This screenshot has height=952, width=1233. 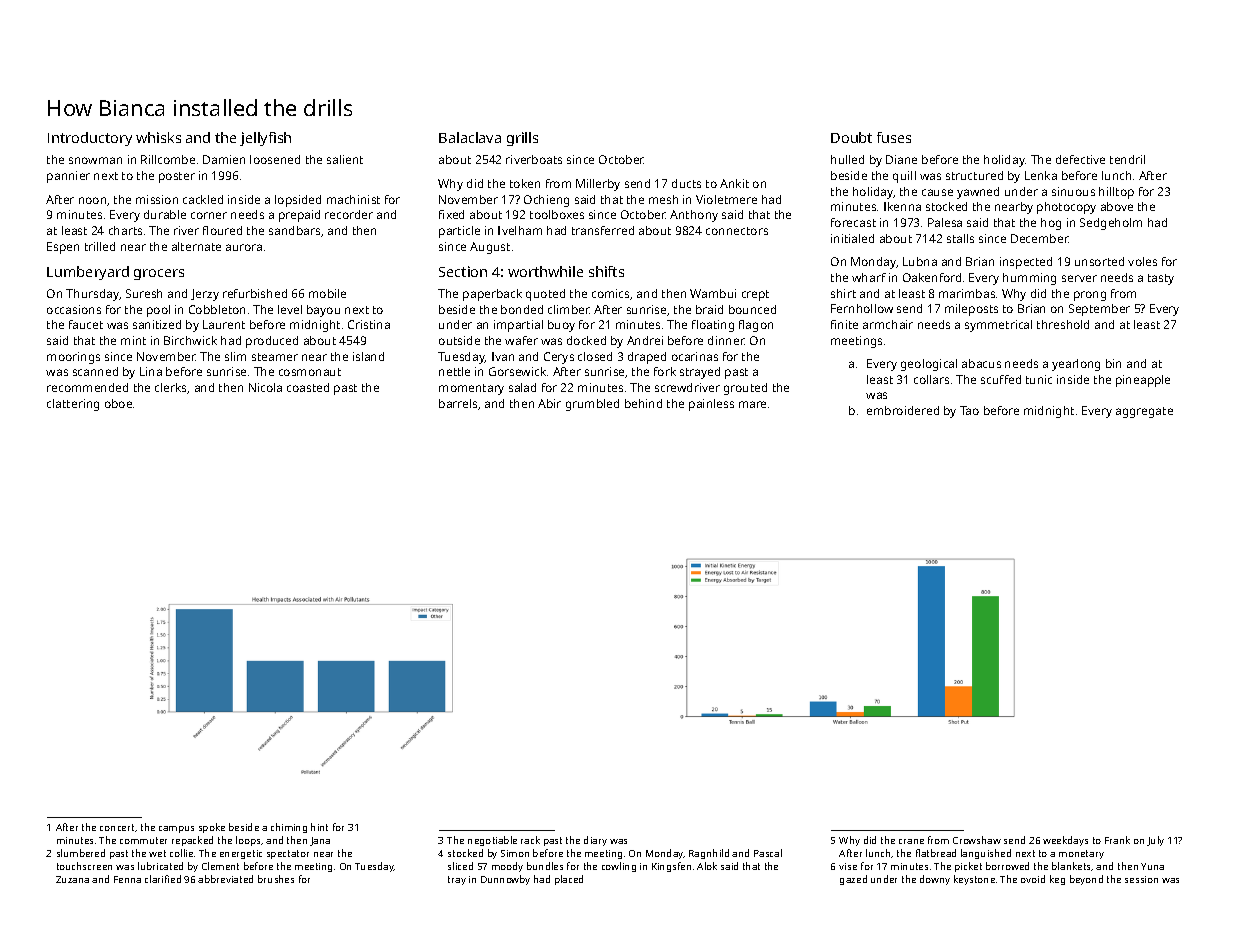 I want to click on clattering, so click(x=73, y=405).
